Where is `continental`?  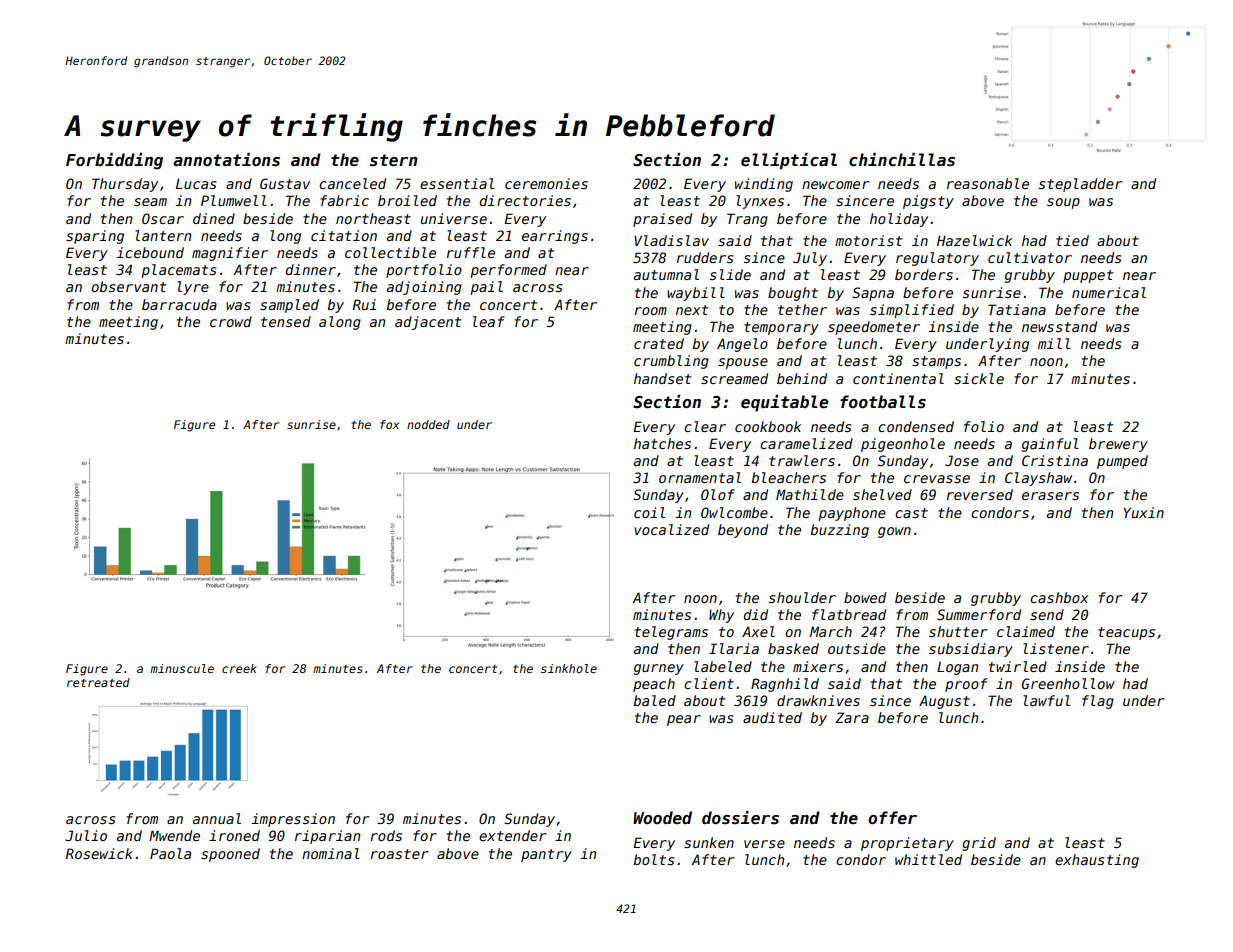 continental is located at coordinates (898, 378).
